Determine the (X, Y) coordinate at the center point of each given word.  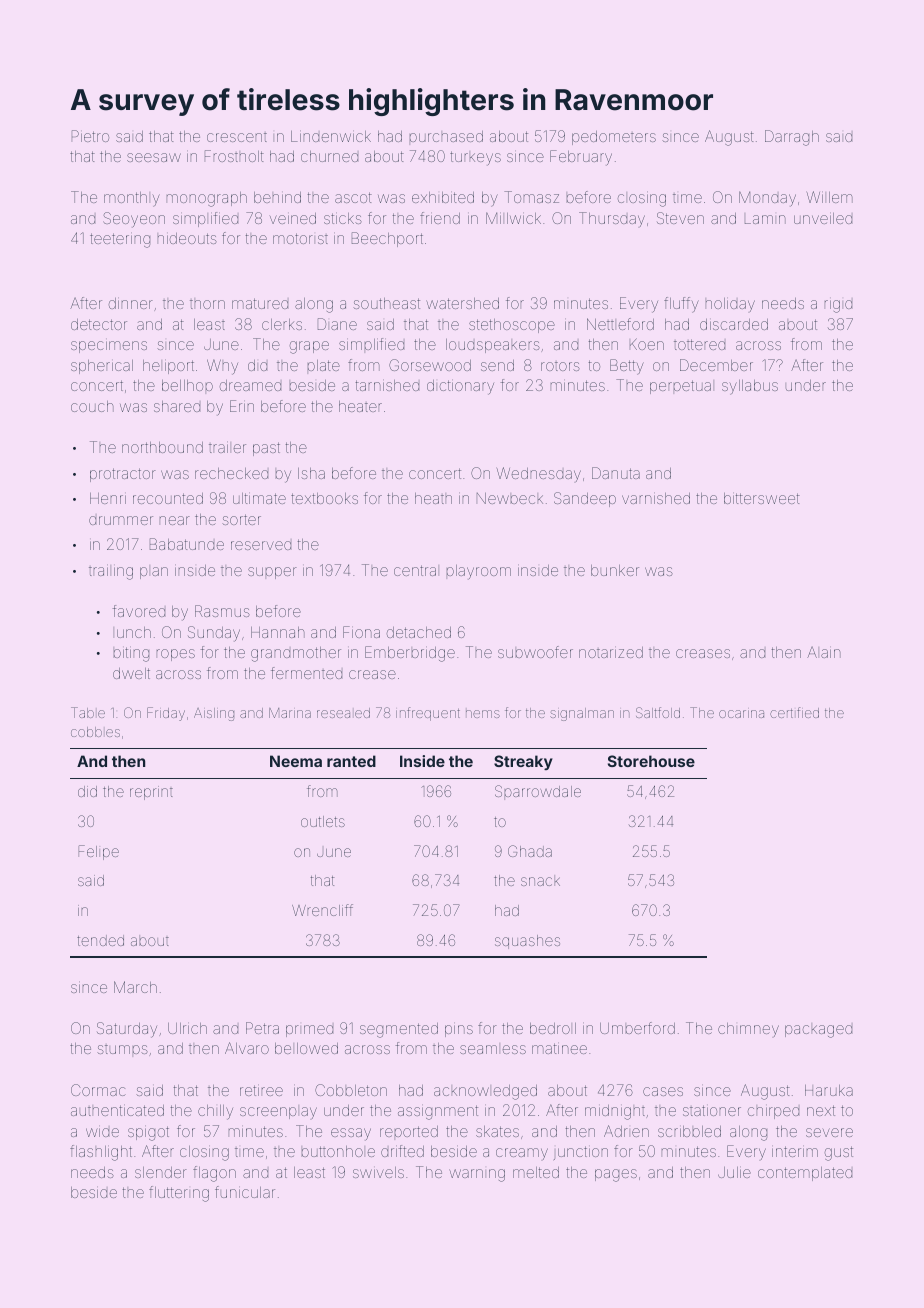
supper (272, 573)
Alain (824, 652)
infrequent (428, 714)
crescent (237, 137)
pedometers (614, 138)
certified (794, 712)
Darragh (792, 138)
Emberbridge (410, 654)
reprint (151, 793)
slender (161, 1172)
